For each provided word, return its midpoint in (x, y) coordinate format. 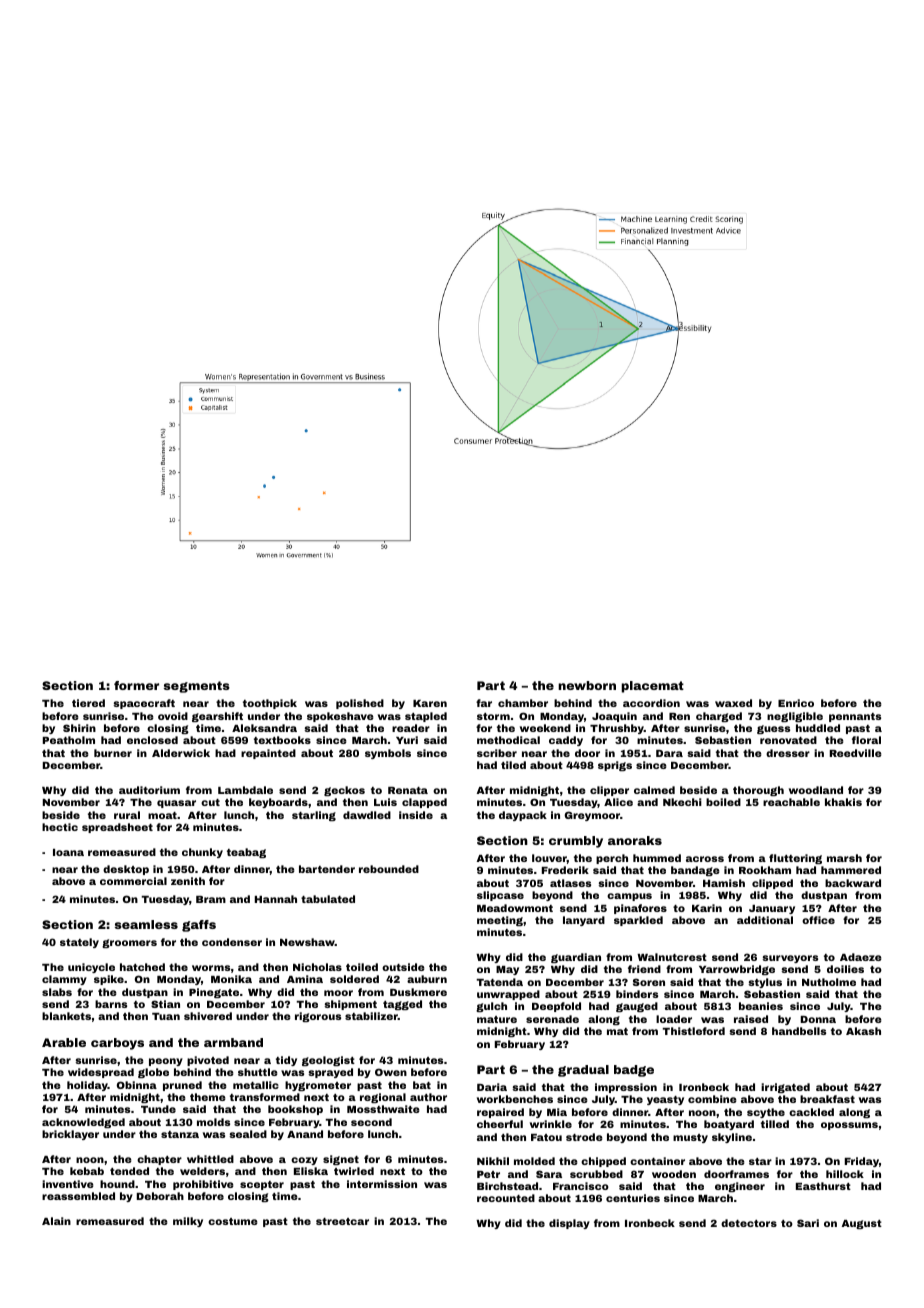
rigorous (318, 1017)
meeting (500, 921)
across (705, 859)
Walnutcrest (672, 957)
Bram (211, 899)
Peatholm (69, 740)
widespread (101, 1073)
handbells (799, 1031)
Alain (56, 1221)
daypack (523, 816)
